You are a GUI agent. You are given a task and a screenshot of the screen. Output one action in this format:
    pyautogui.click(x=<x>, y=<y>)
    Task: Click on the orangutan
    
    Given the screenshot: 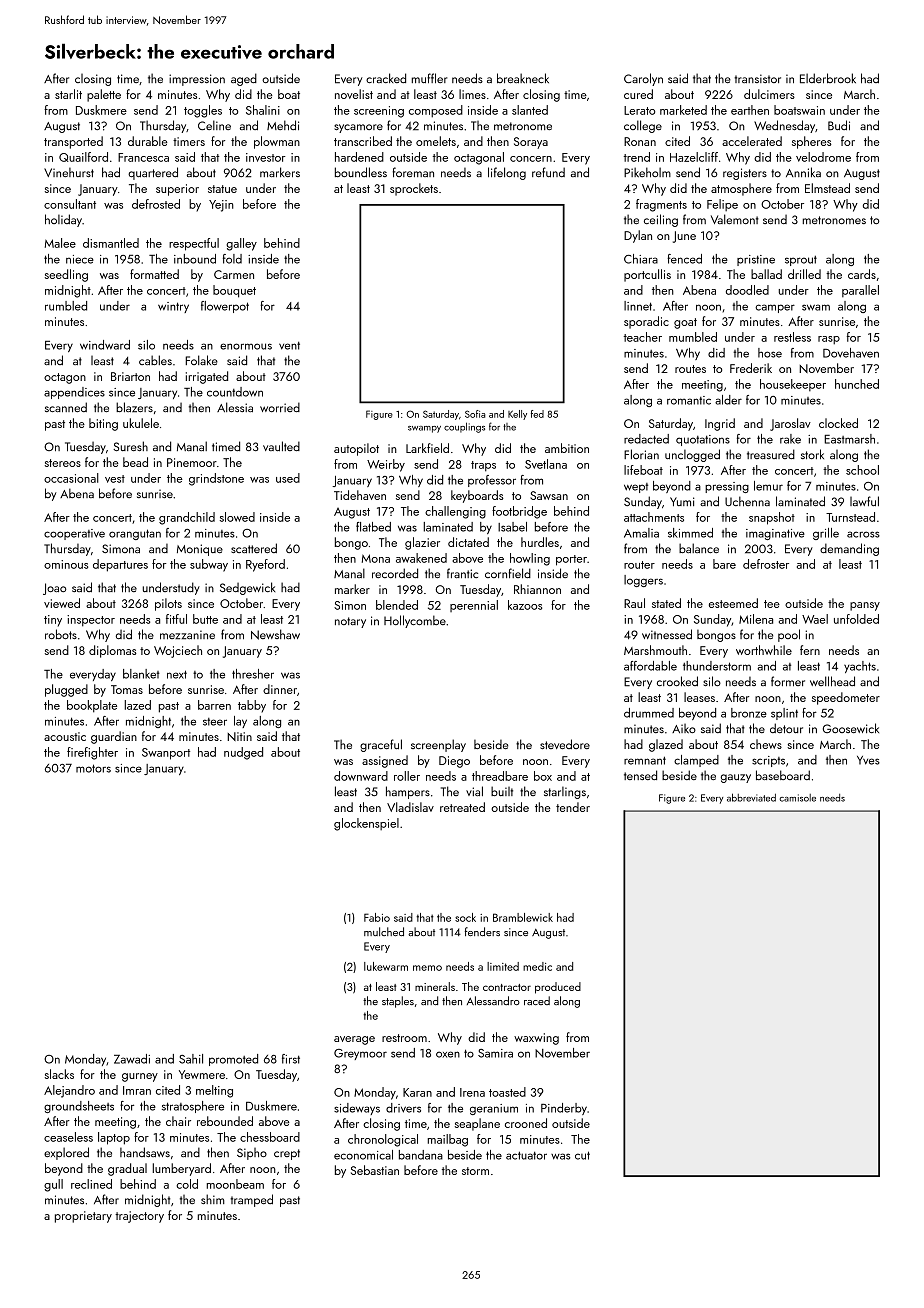 What is the action you would take?
    pyautogui.click(x=135, y=534)
